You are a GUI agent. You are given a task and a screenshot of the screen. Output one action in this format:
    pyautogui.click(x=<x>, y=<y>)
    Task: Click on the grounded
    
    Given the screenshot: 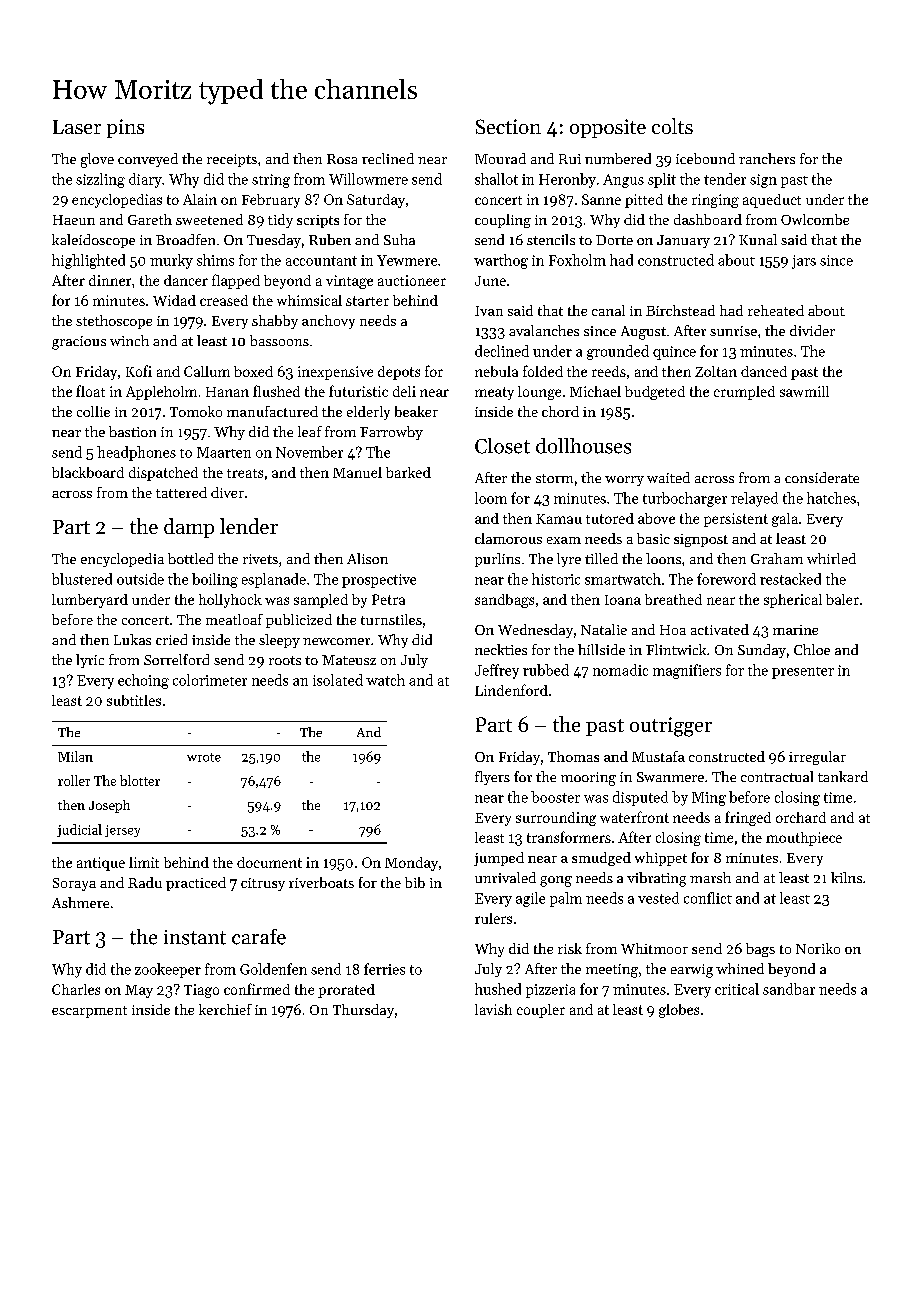 What is the action you would take?
    pyautogui.click(x=618, y=352)
